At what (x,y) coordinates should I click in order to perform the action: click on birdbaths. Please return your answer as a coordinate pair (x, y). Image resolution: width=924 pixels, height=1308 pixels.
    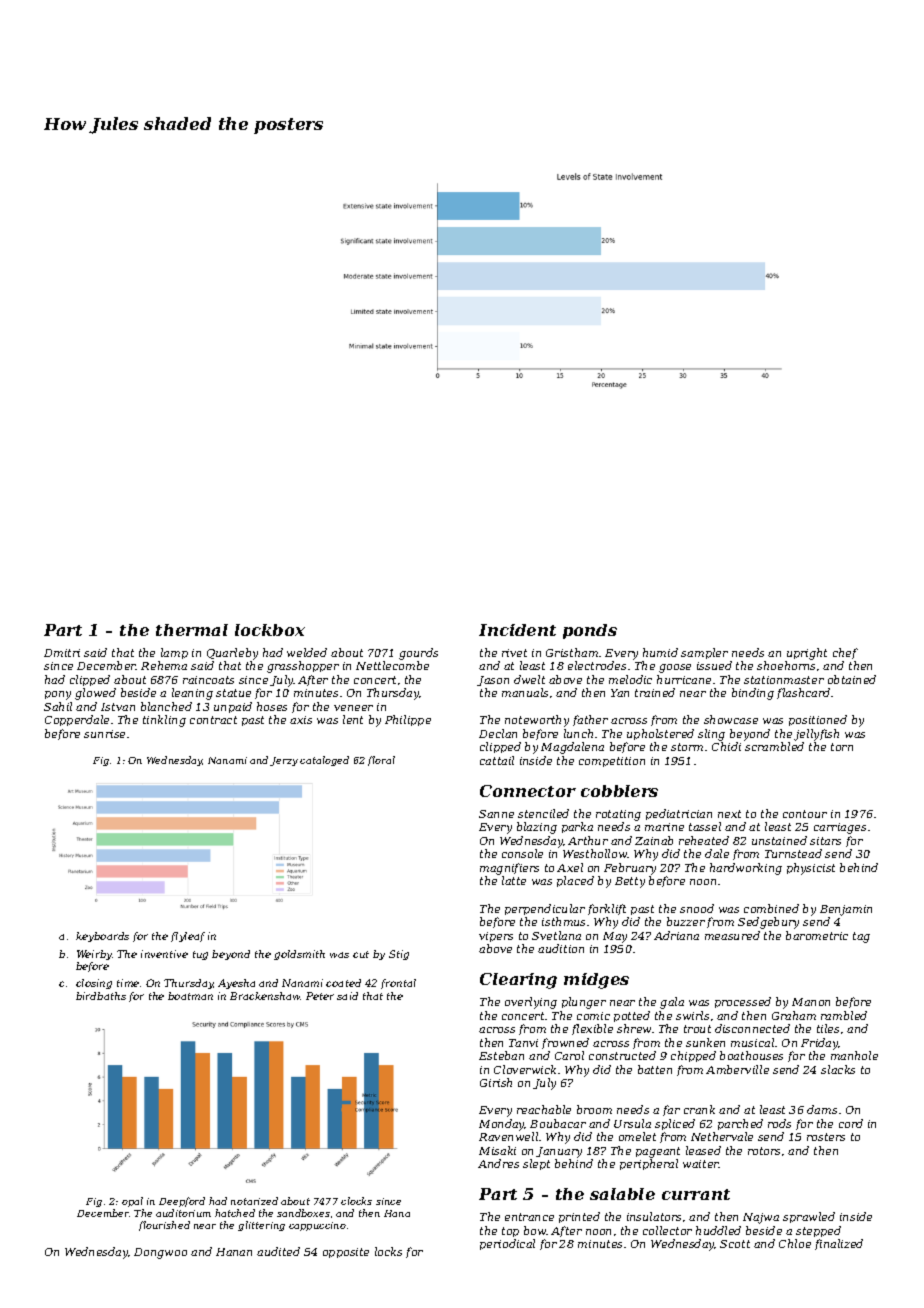
    Looking at the image, I should click on (101, 996).
